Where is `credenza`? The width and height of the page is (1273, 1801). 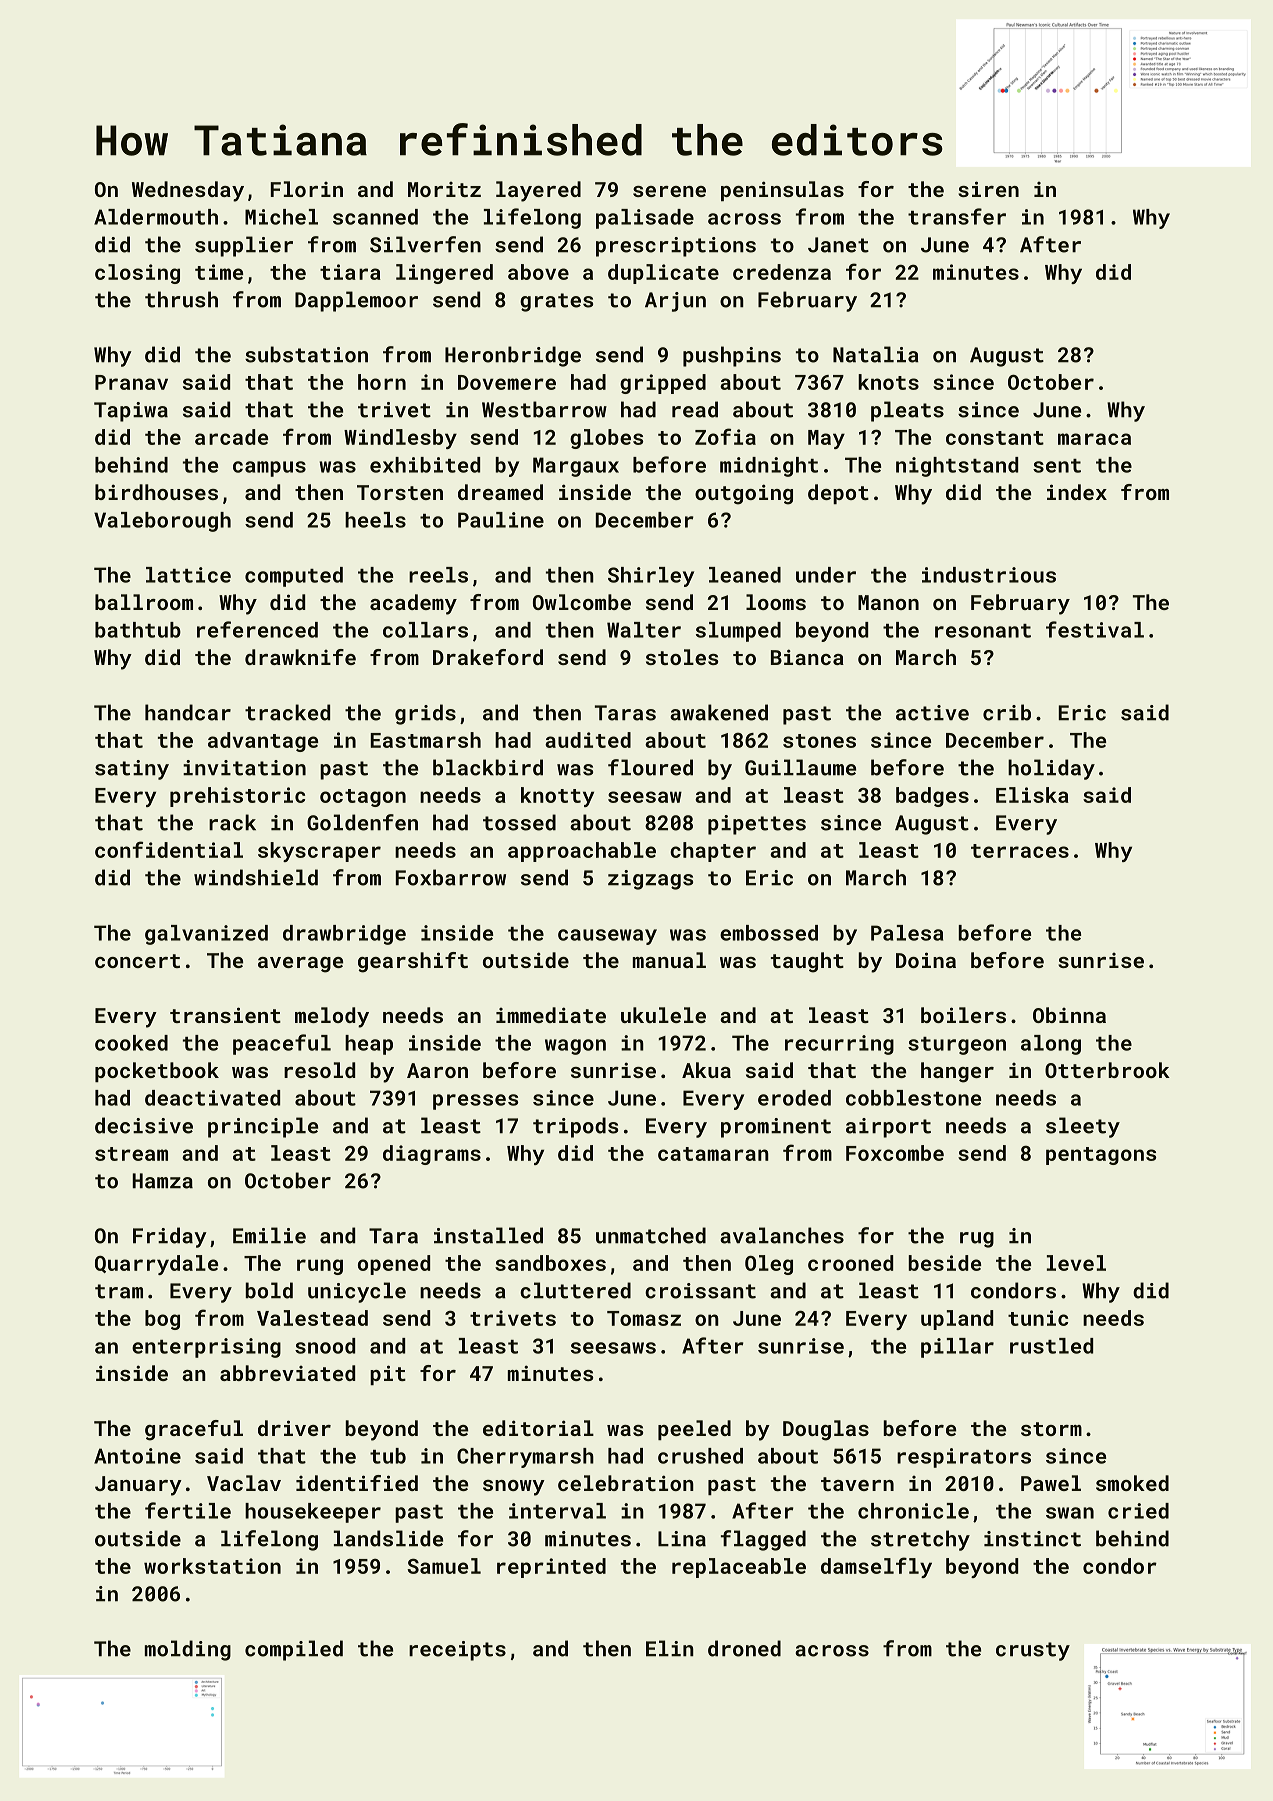 credenza is located at coordinates (782, 272).
